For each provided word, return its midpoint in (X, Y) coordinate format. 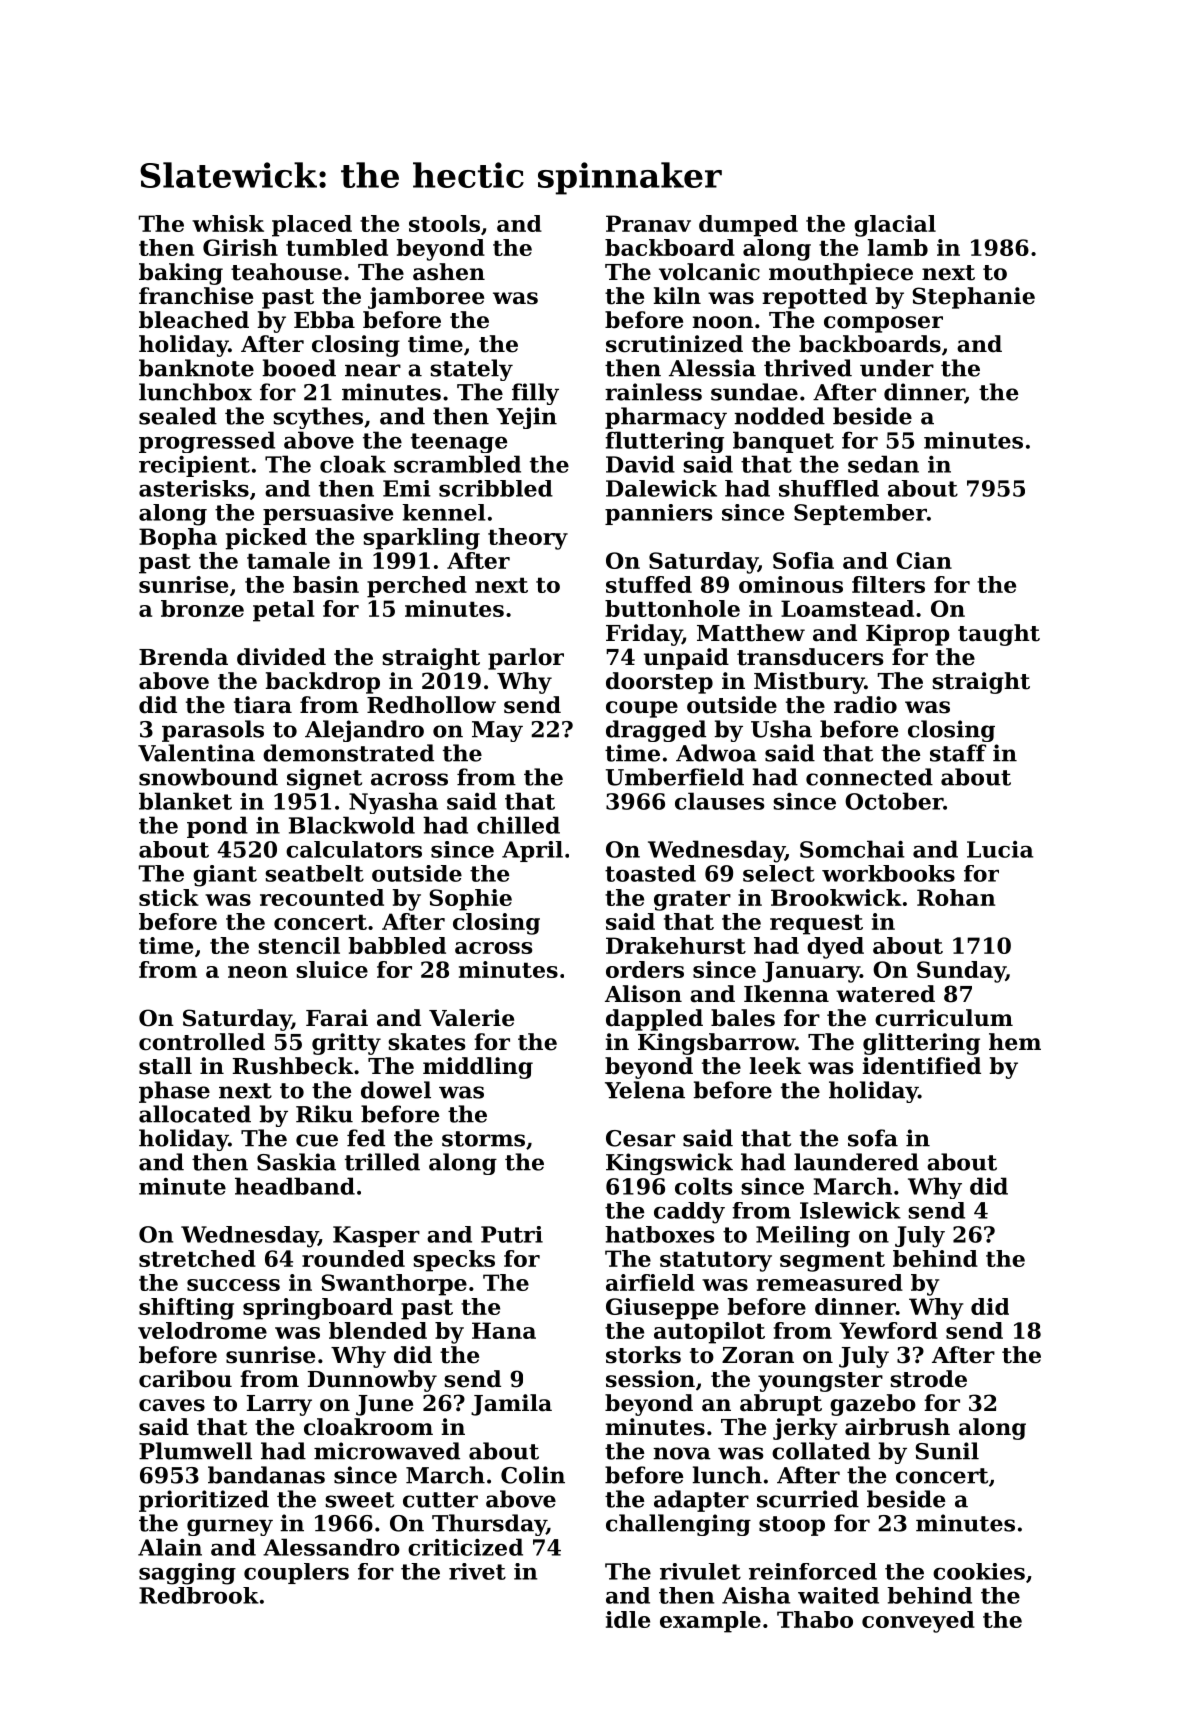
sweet (360, 1500)
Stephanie (973, 298)
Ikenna (786, 994)
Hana (504, 1330)
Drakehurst (676, 945)
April (532, 851)
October (894, 801)
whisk (228, 223)
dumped (748, 226)
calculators (354, 849)
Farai (337, 1018)
